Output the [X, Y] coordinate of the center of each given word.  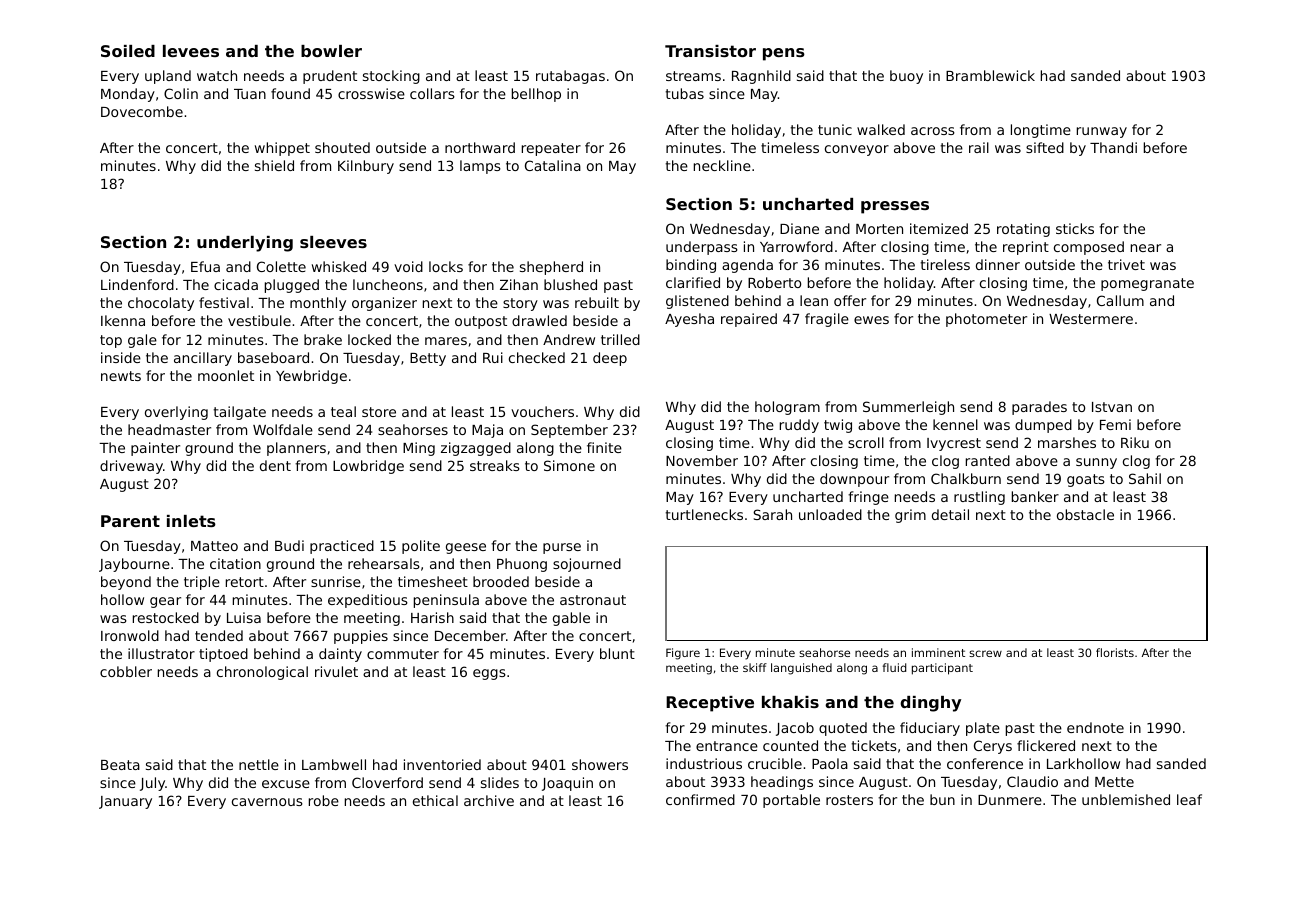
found [290, 93]
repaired [749, 320]
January [125, 802]
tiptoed [223, 655]
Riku [1135, 442]
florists [1115, 652]
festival [224, 302]
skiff [755, 667]
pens [784, 54]
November [702, 460]
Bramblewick [990, 75]
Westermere [1091, 319]
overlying [176, 413]
